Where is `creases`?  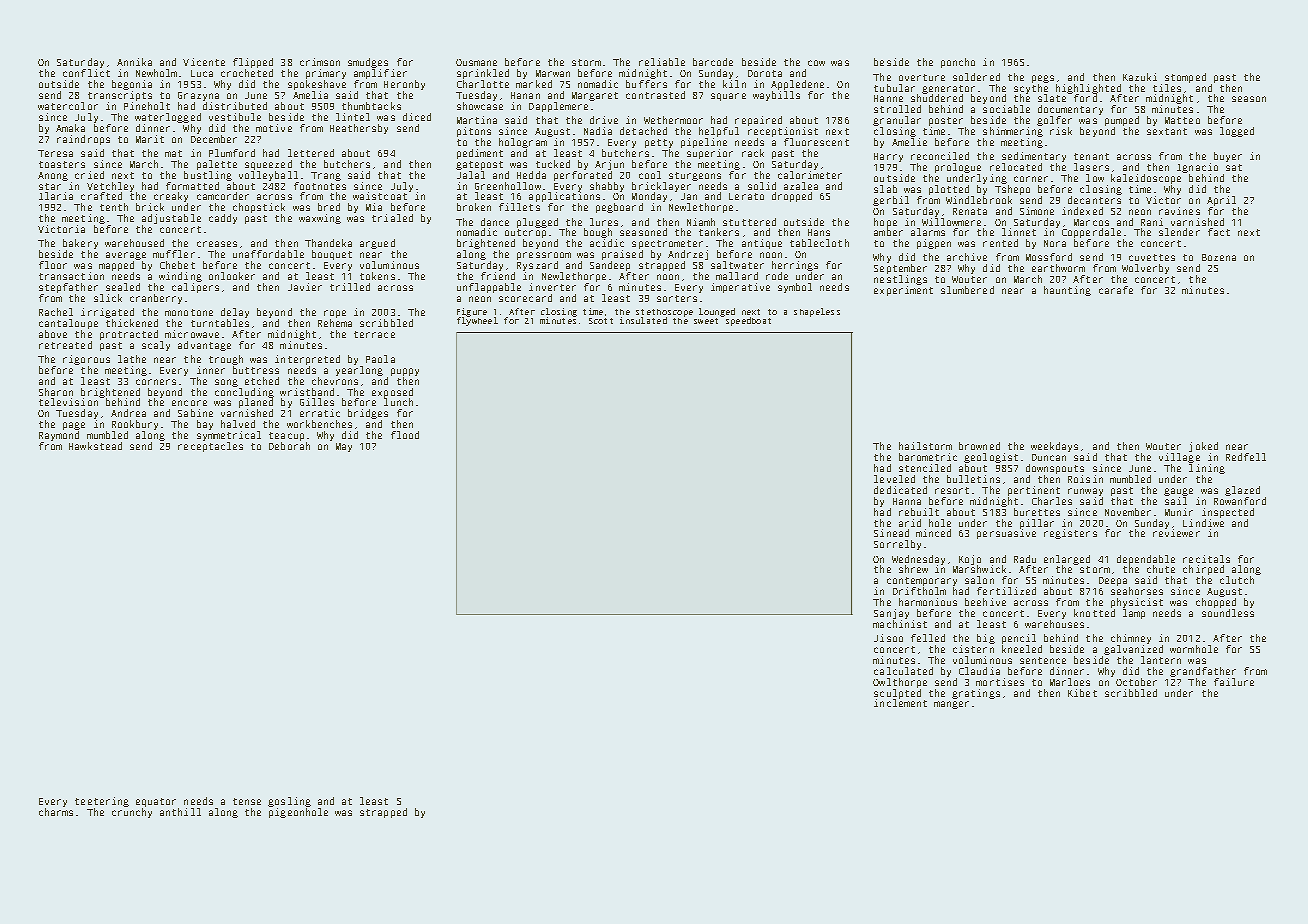 creases is located at coordinates (217, 244).
